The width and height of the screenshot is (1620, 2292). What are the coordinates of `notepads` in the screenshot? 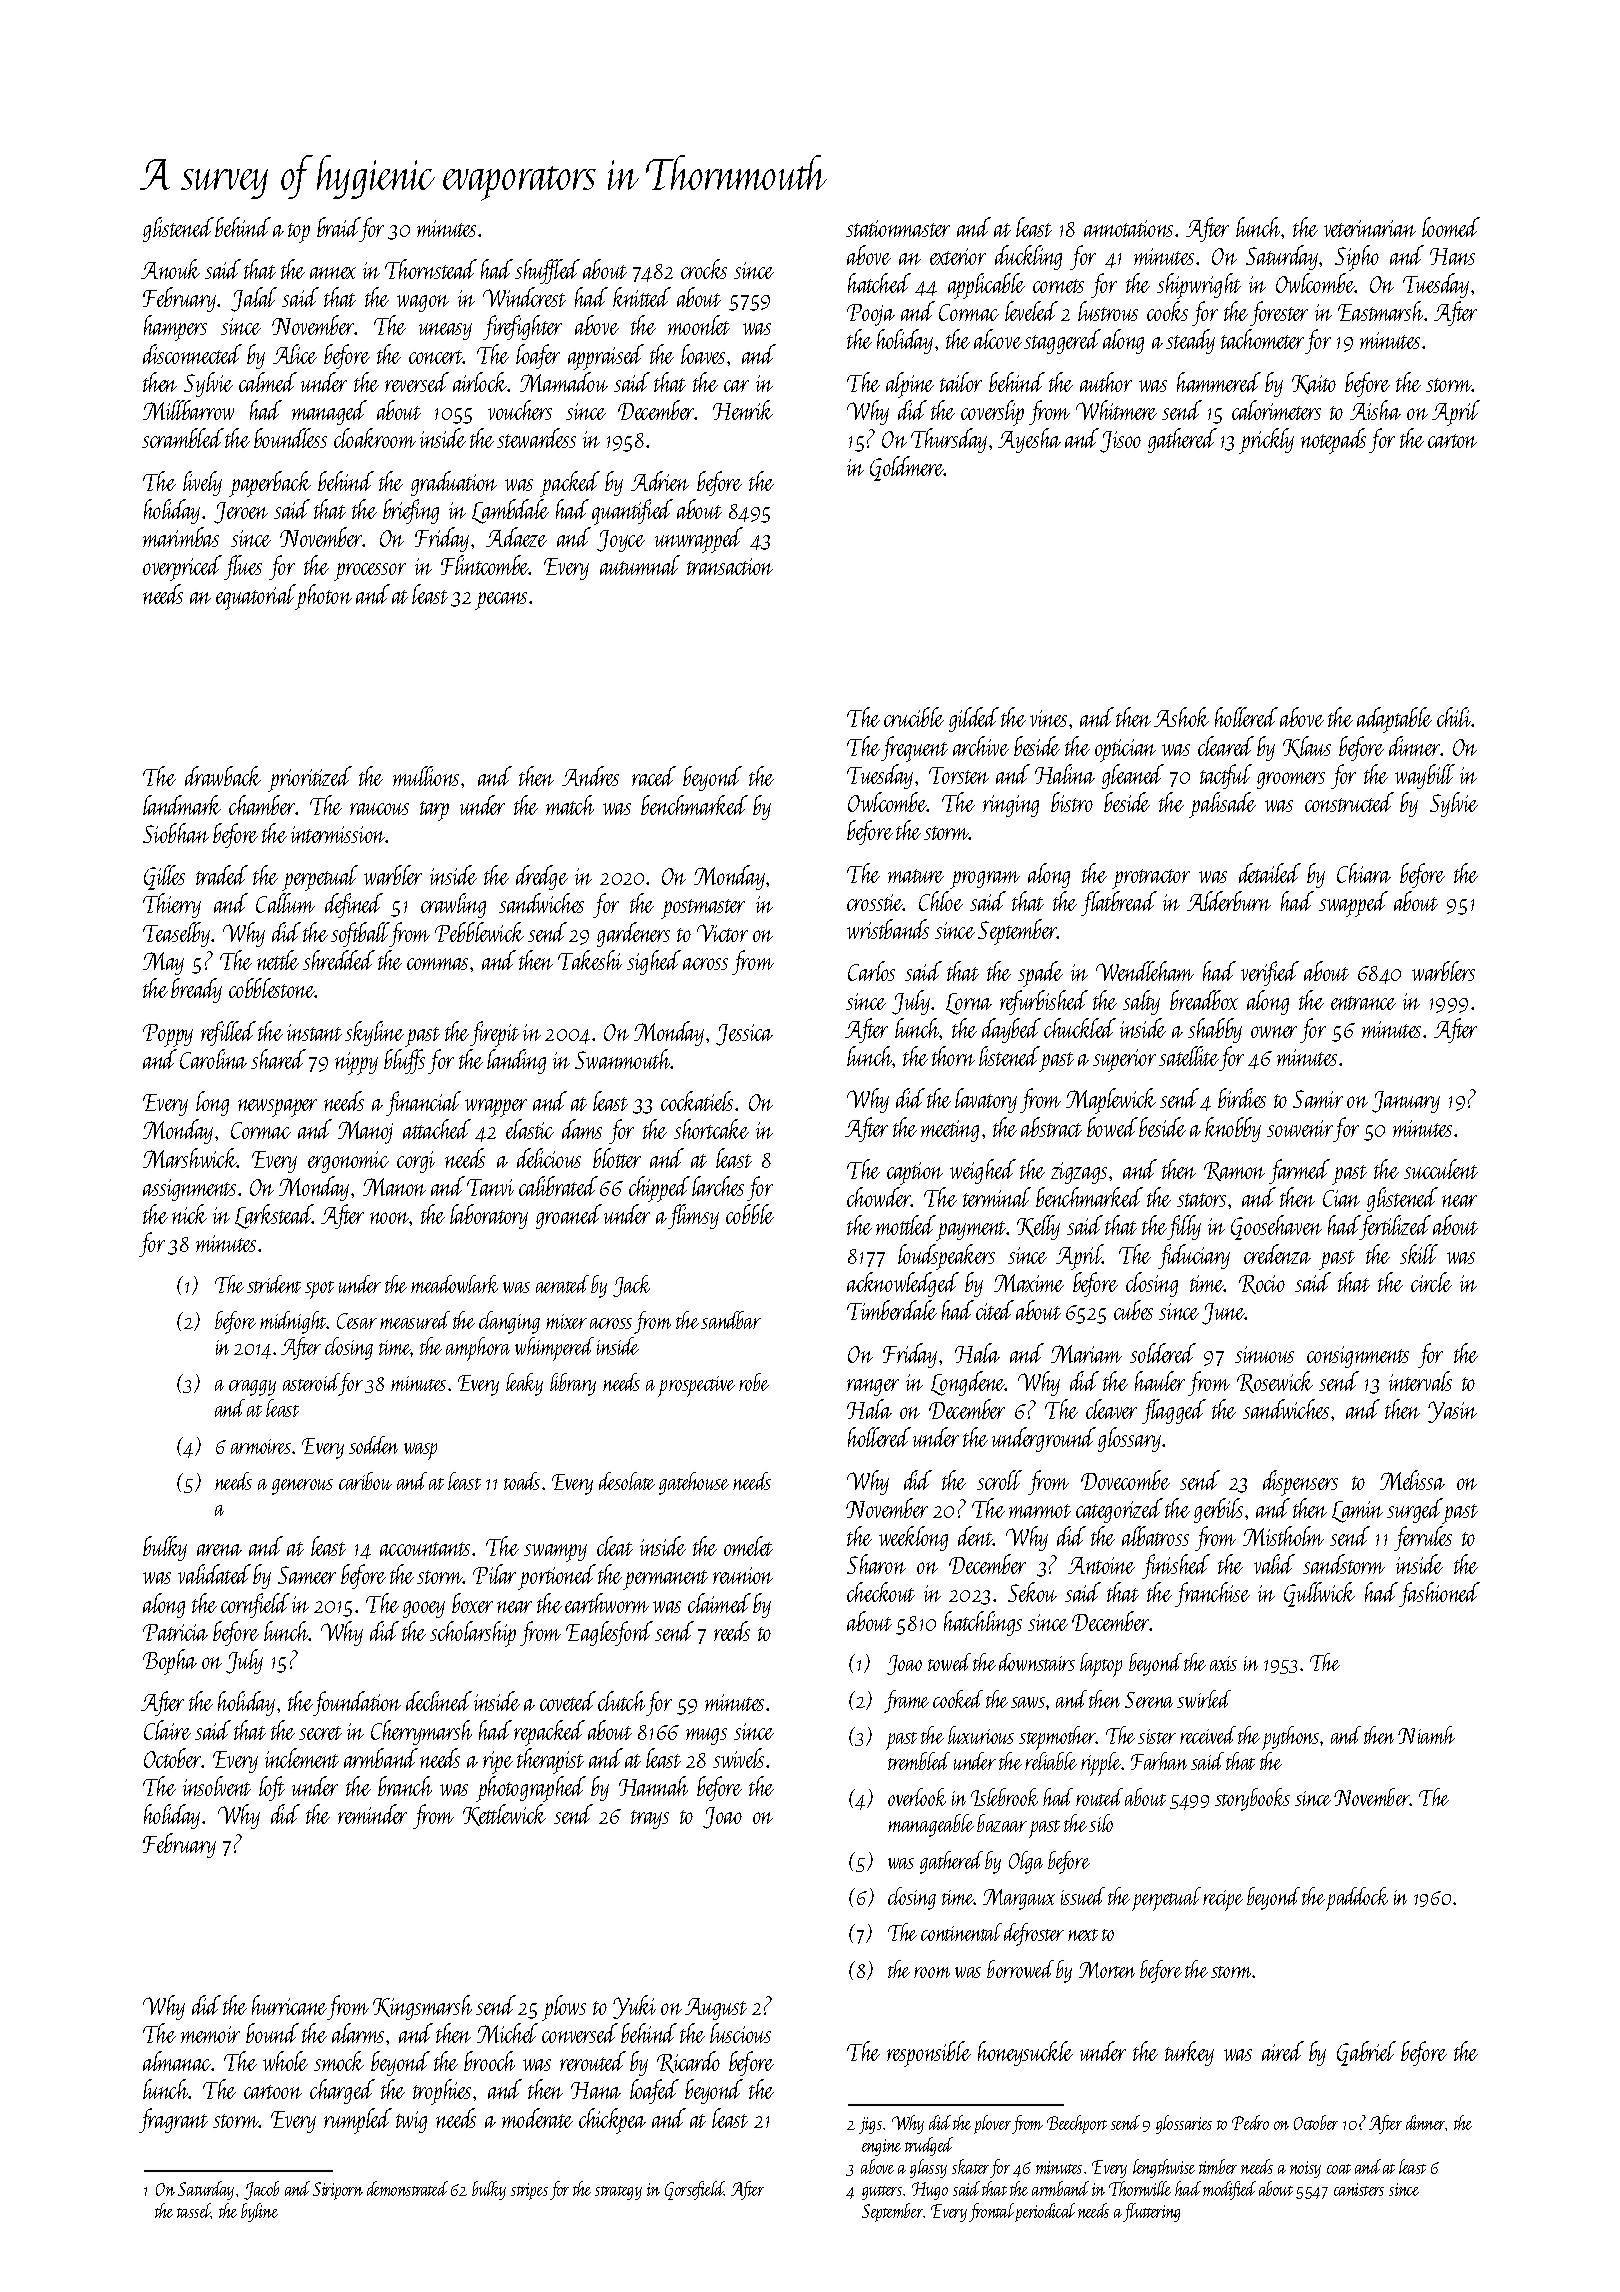 It's located at (1333, 441).
